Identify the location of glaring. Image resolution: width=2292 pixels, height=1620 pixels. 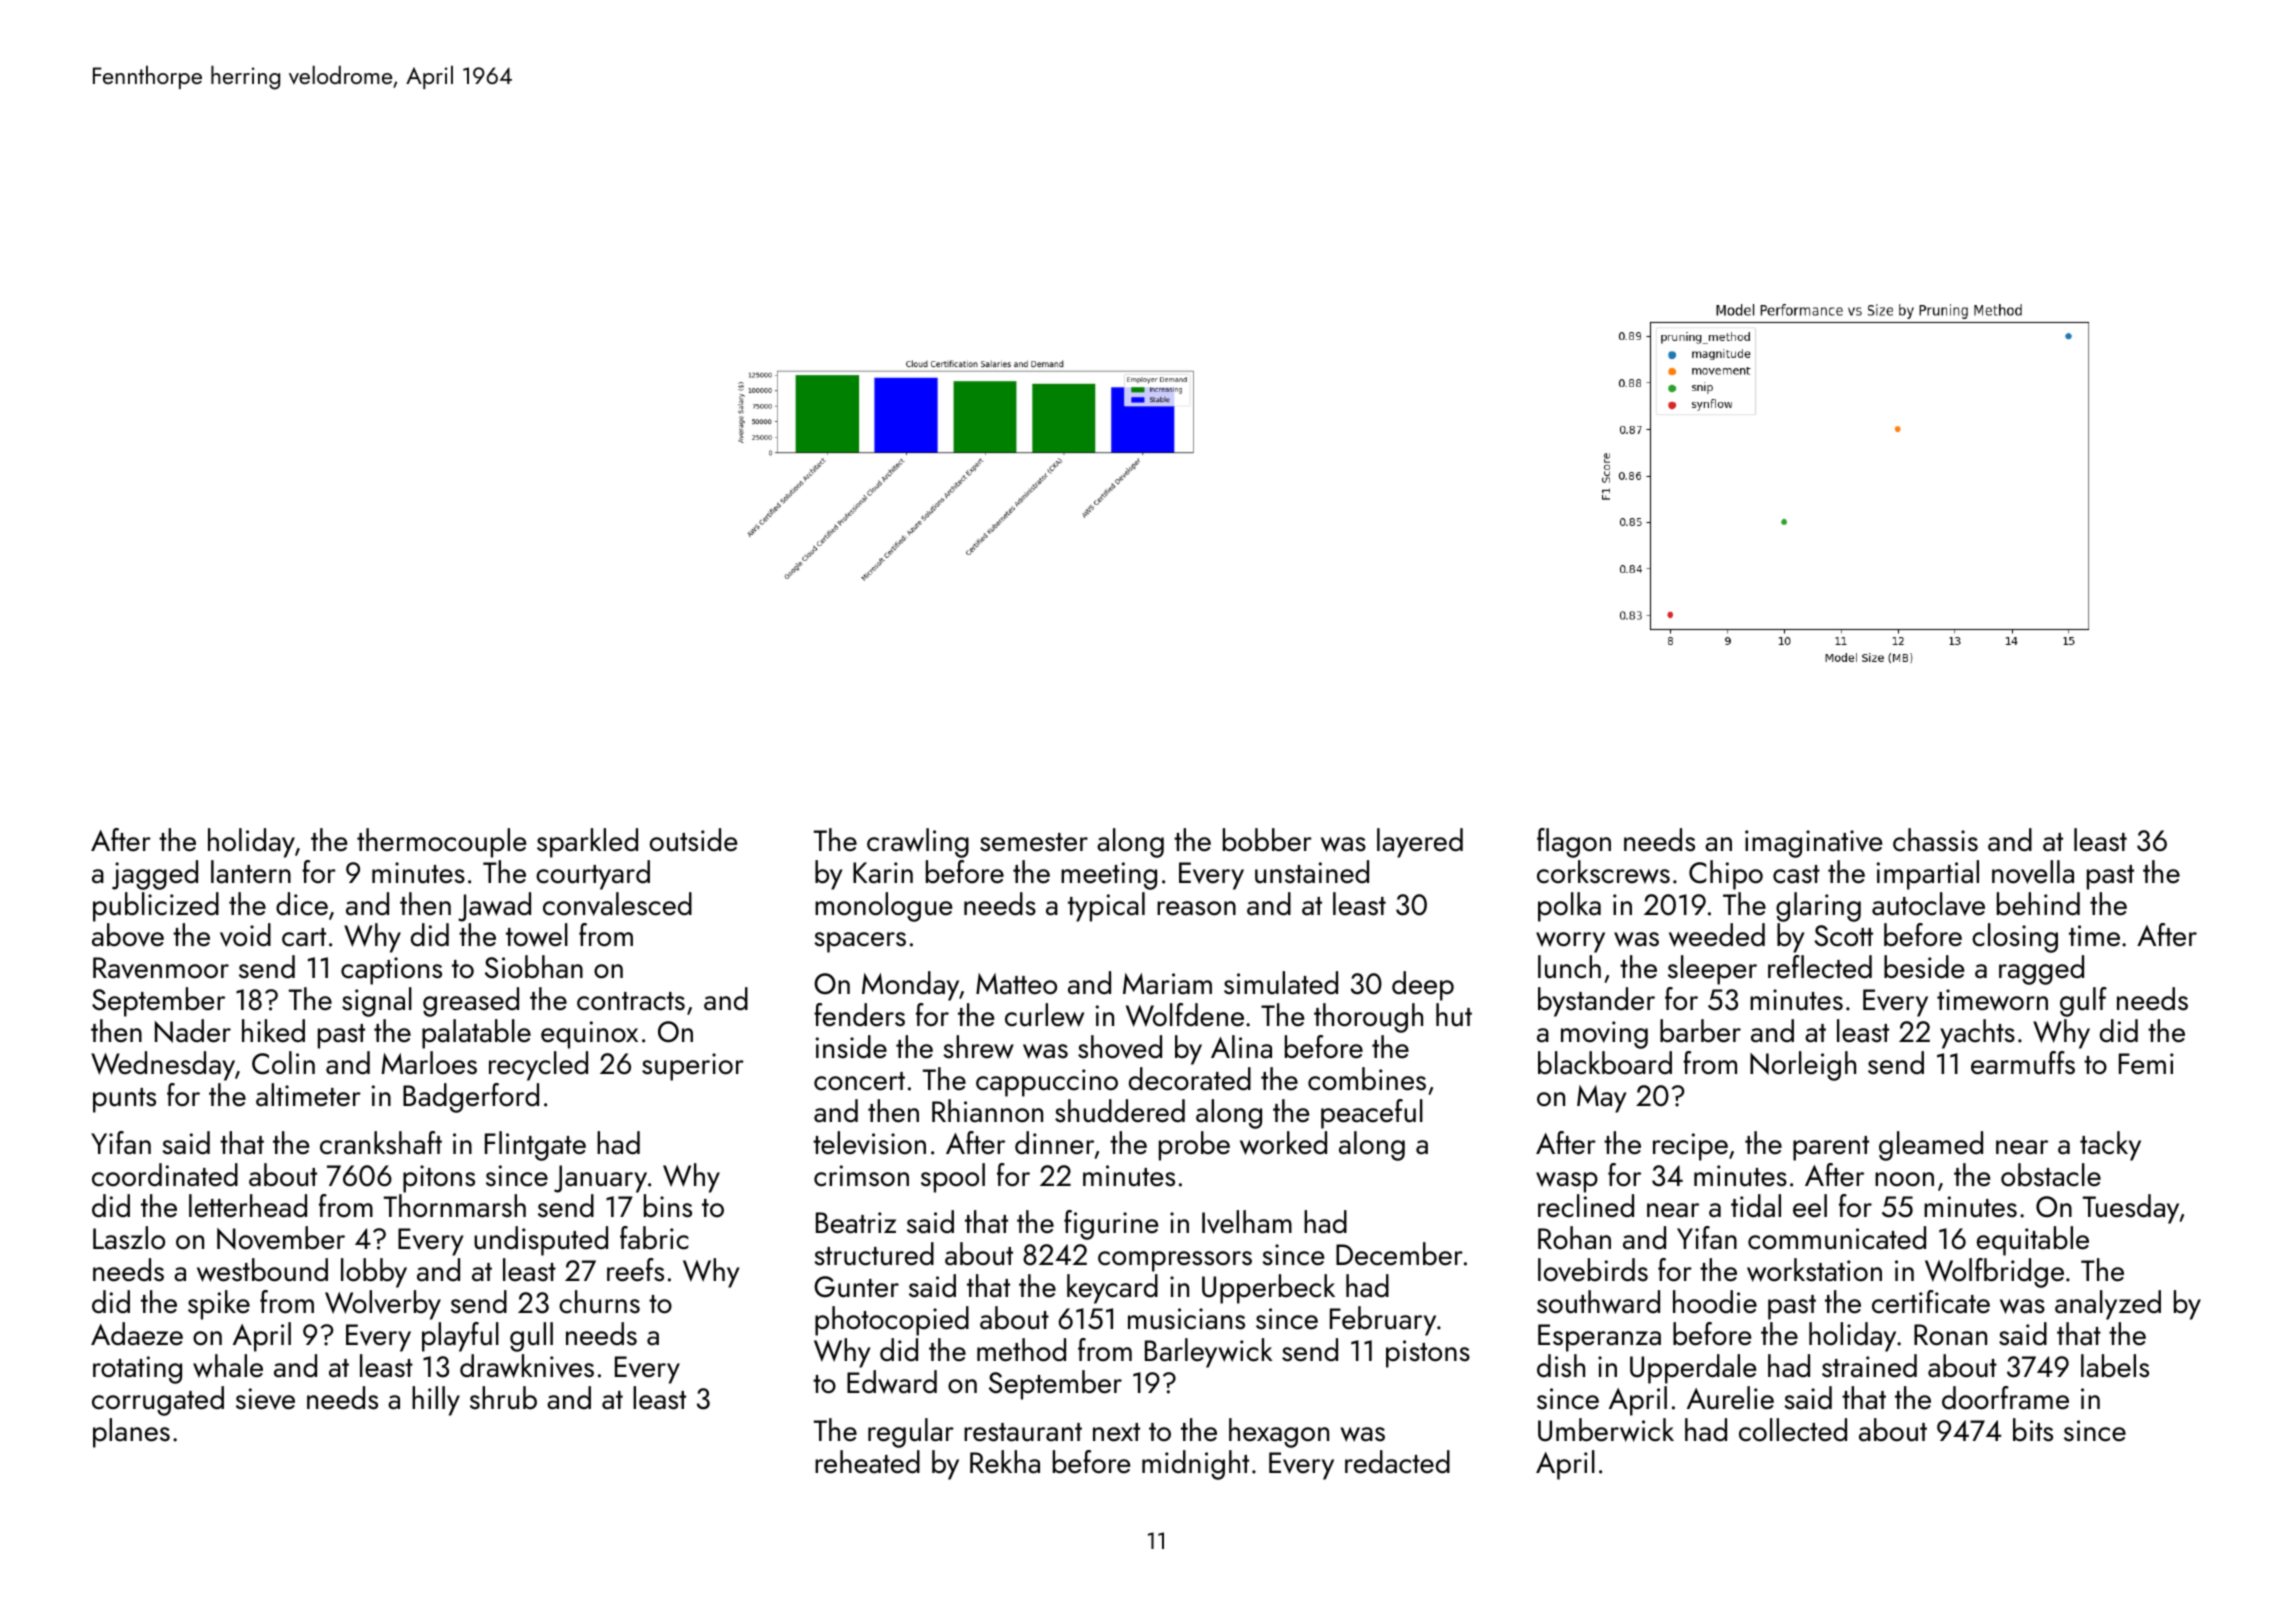
(1818, 907).
